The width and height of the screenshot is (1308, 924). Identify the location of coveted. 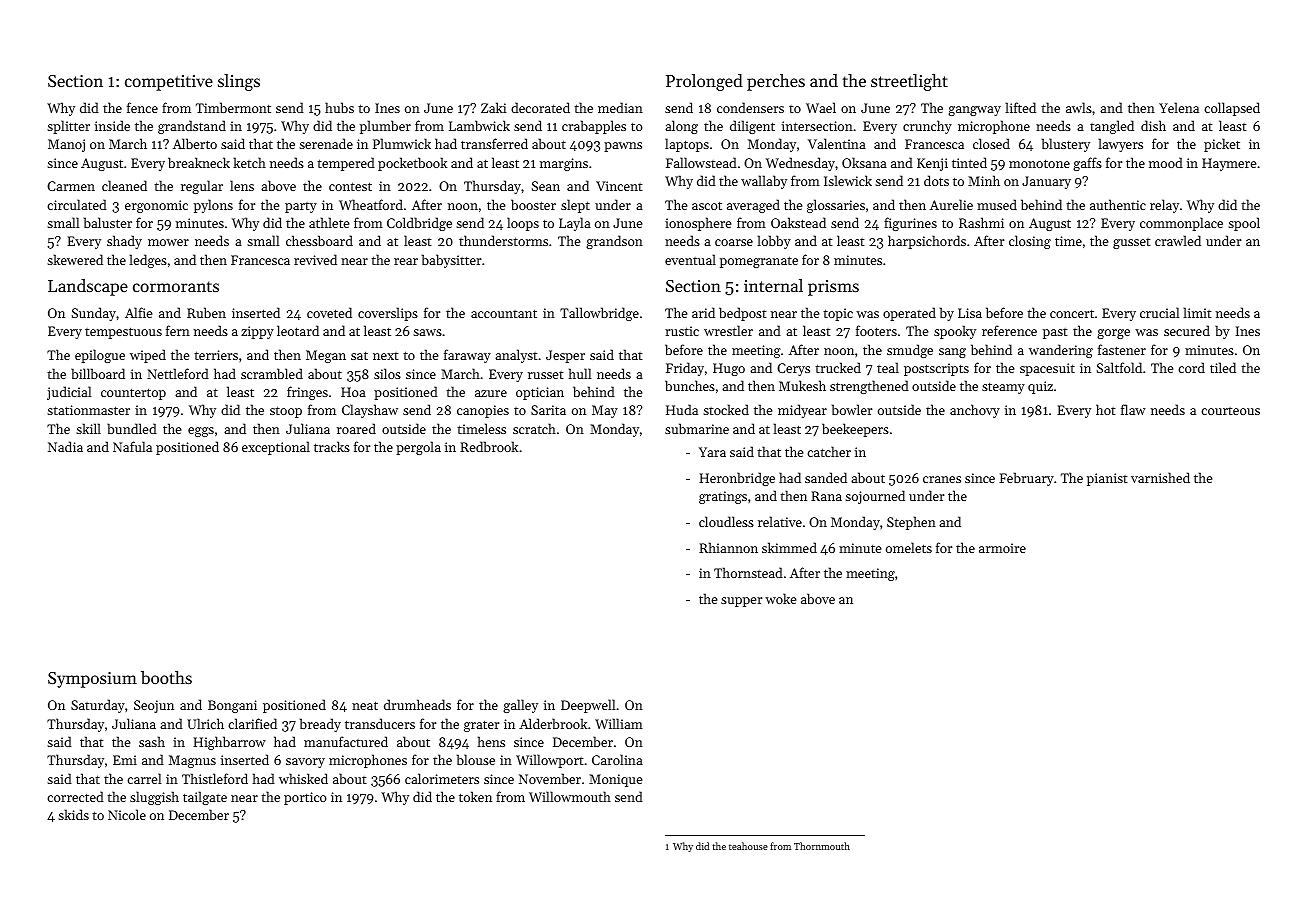
(329, 312).
